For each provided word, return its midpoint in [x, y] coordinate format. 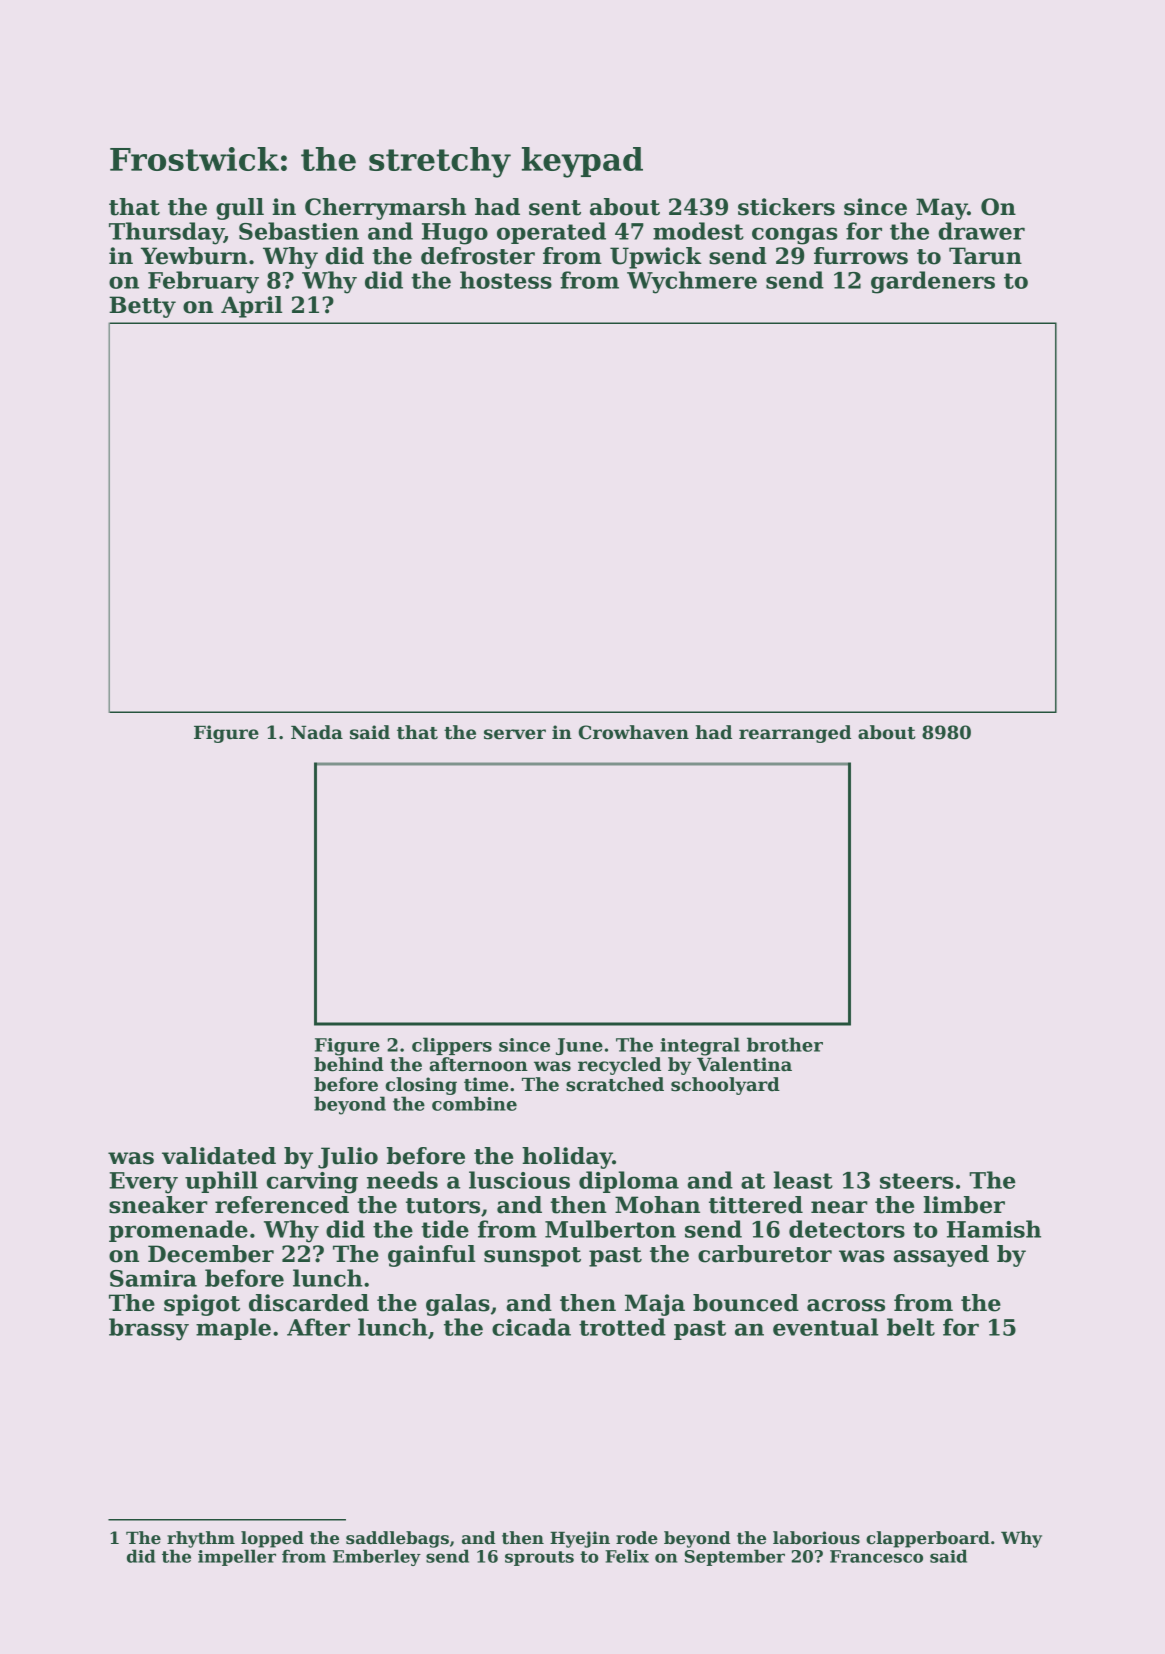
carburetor [765, 1254]
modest [698, 231]
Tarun [985, 256]
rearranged [795, 734]
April [251, 307]
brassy [149, 1329]
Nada [317, 732]
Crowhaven [633, 732]
